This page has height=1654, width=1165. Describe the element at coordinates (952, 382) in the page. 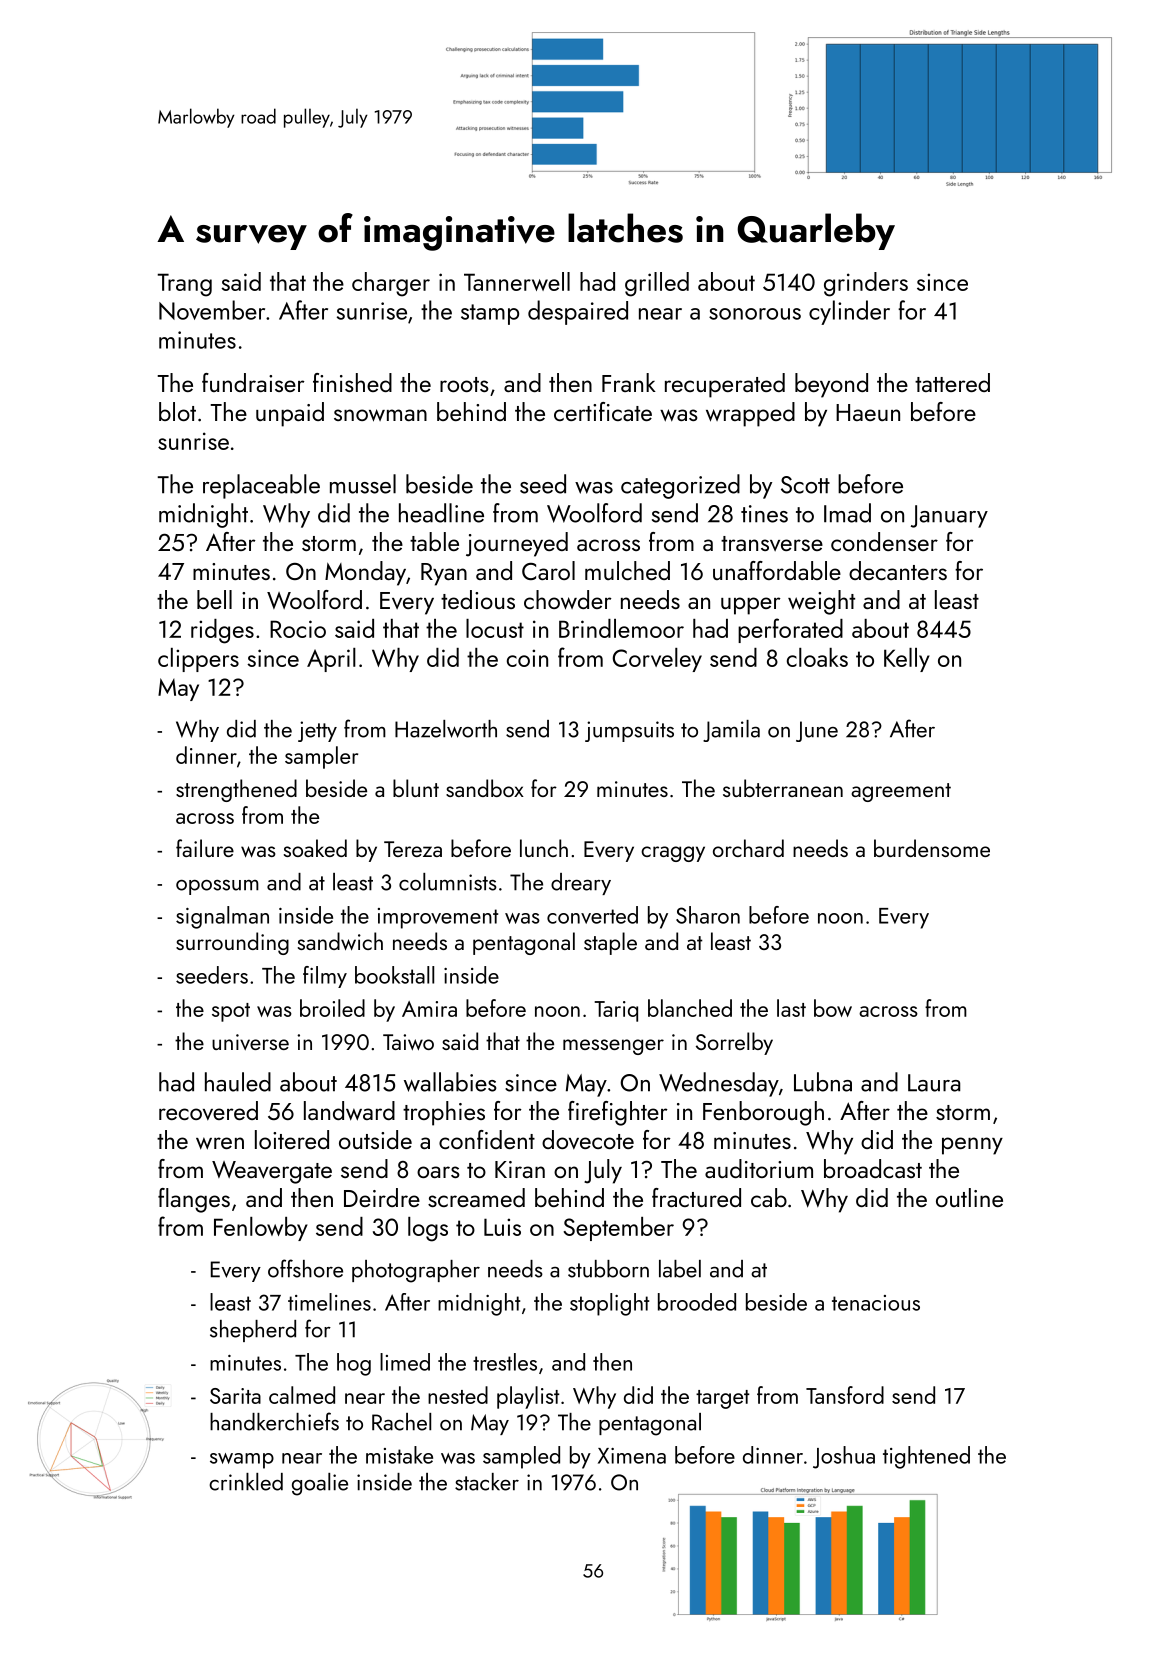

I see `tattered` at that location.
